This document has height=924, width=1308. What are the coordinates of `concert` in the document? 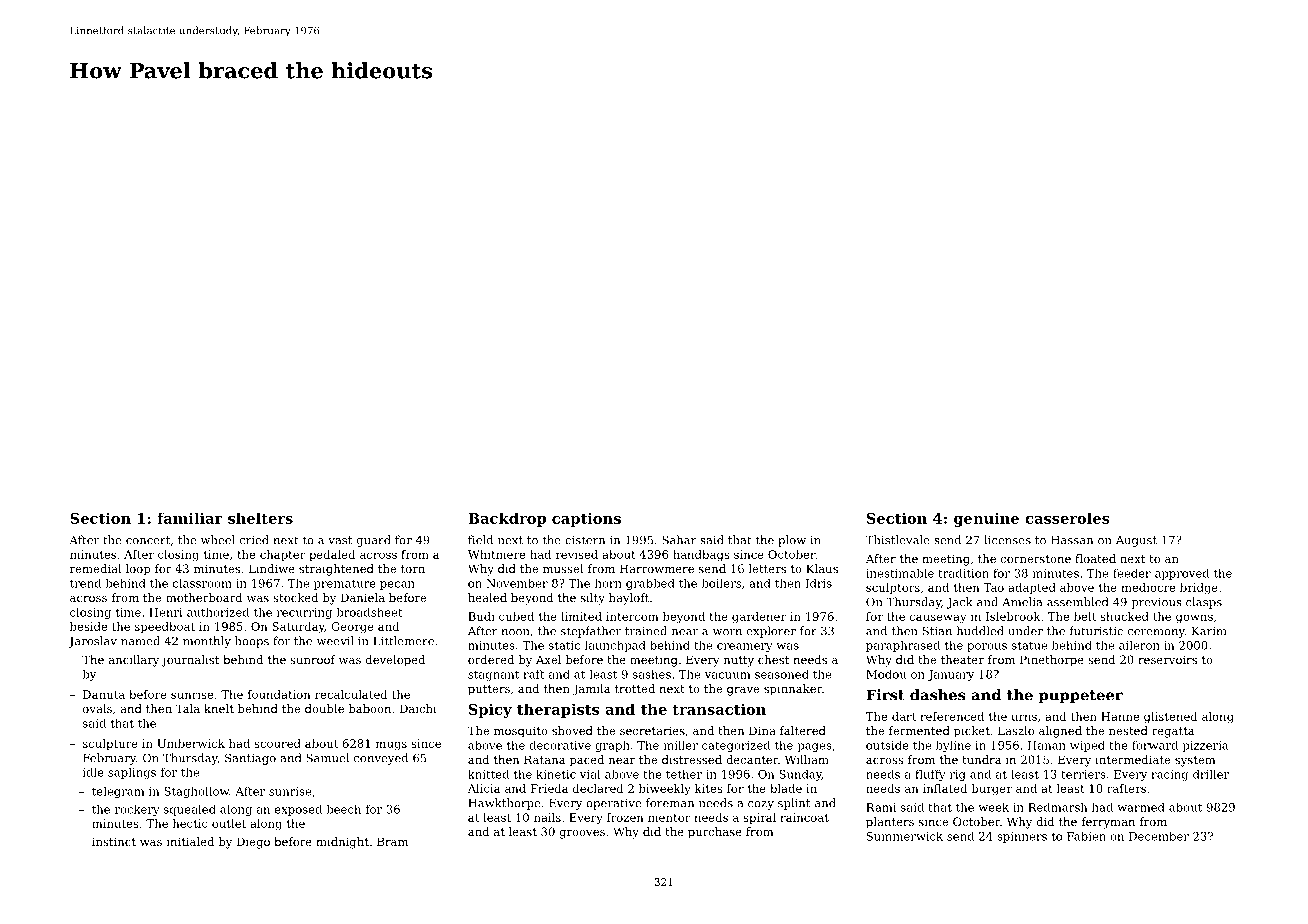 It's located at (148, 540).
